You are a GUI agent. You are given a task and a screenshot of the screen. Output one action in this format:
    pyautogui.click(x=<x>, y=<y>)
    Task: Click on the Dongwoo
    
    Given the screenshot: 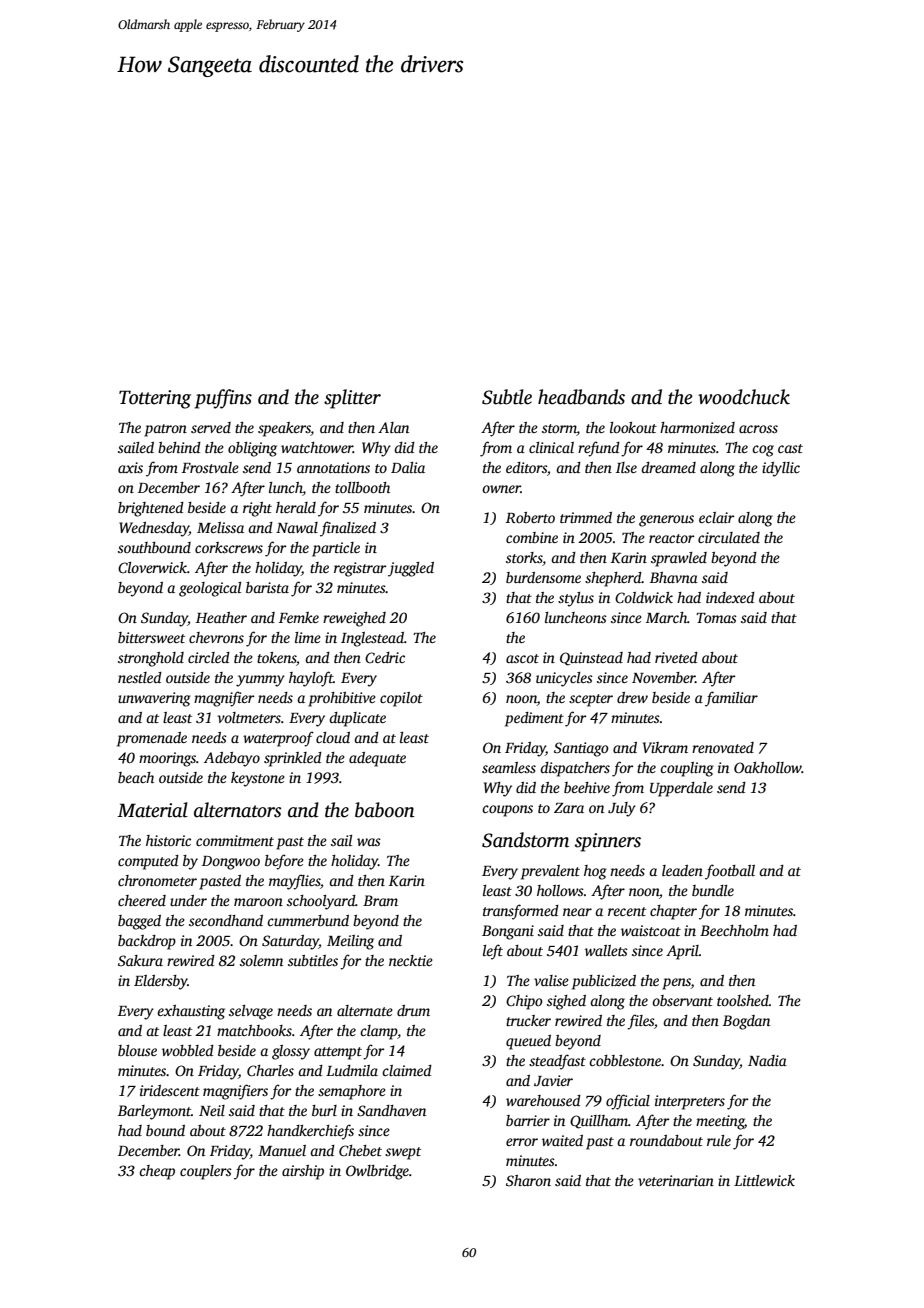 What is the action you would take?
    pyautogui.click(x=231, y=863)
